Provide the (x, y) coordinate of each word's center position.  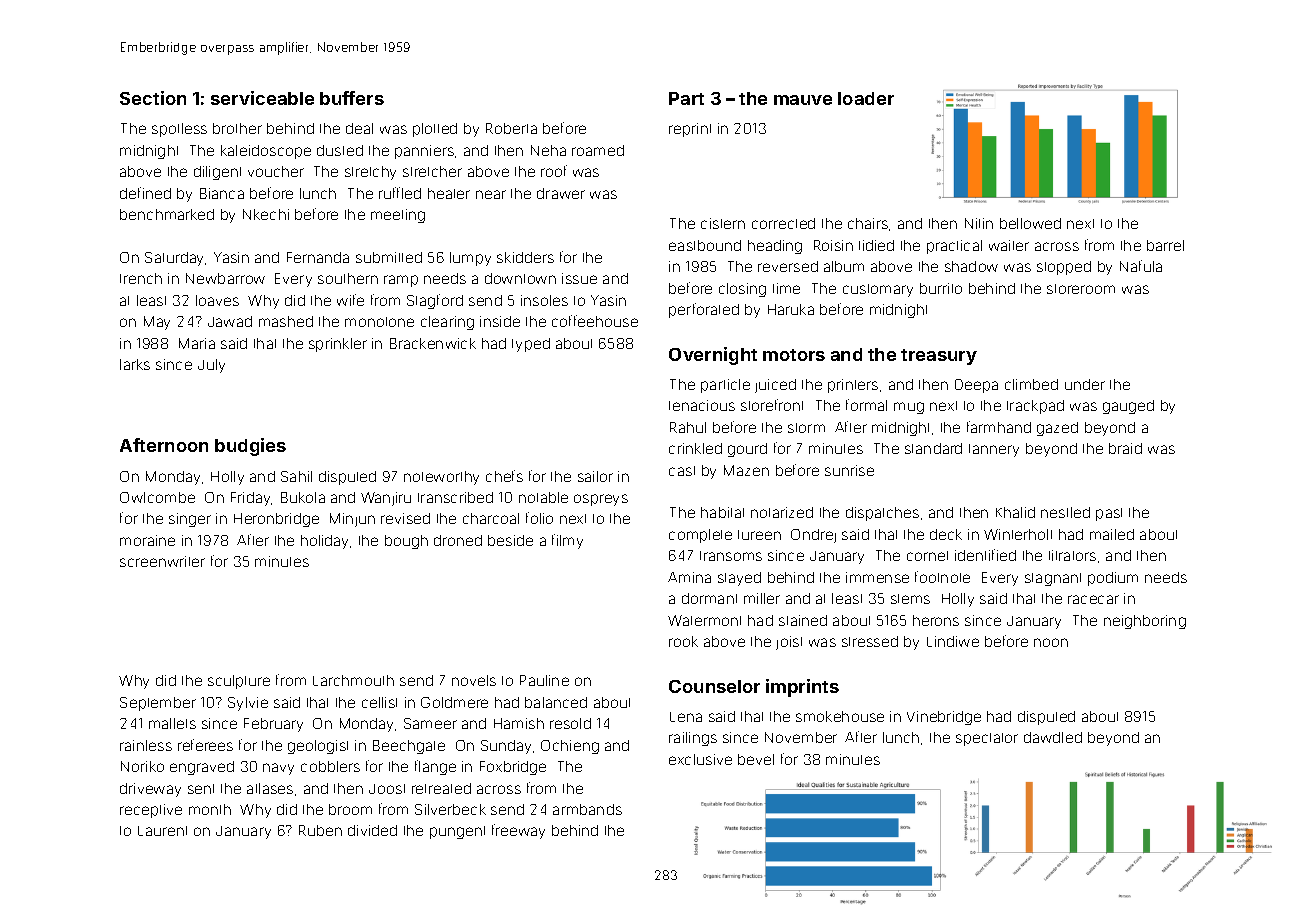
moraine (147, 540)
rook (683, 641)
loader (866, 98)
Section (153, 98)
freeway (518, 831)
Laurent (162, 831)
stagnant (1053, 579)
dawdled (1053, 737)
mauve (803, 100)
